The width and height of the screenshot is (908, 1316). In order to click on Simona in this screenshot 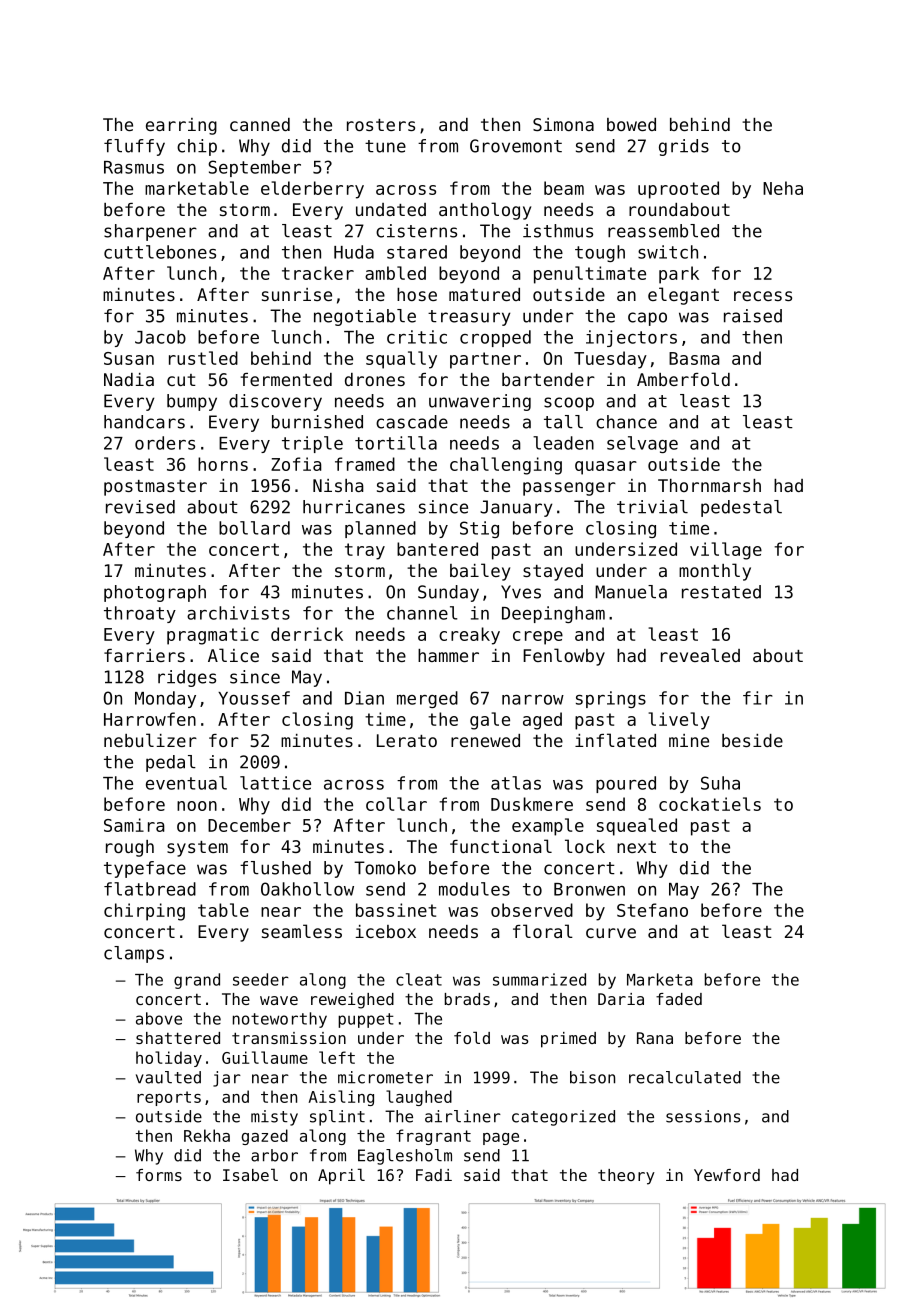, I will do `click(563, 124)`.
